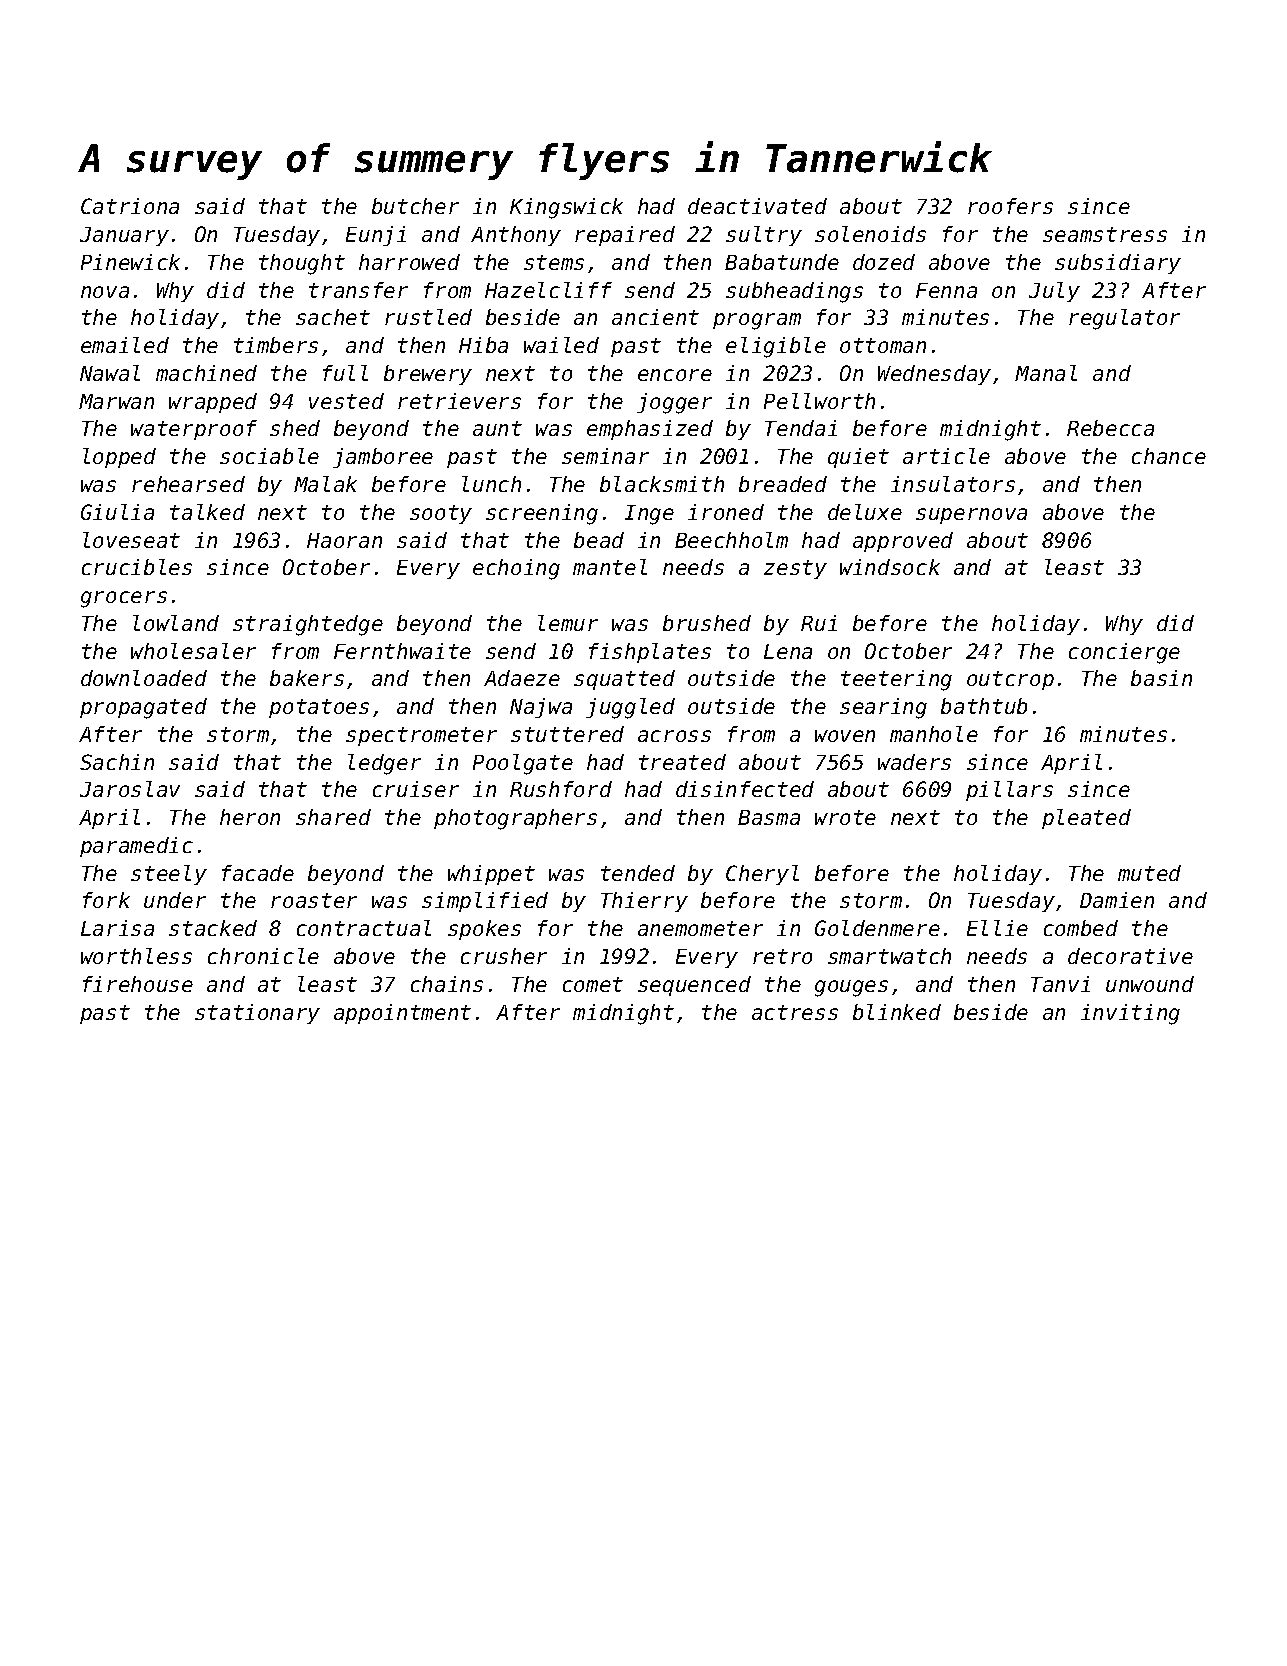 This screenshot has width=1287, height=1666. What do you see at coordinates (1010, 206) in the screenshot?
I see `roofers` at bounding box center [1010, 206].
